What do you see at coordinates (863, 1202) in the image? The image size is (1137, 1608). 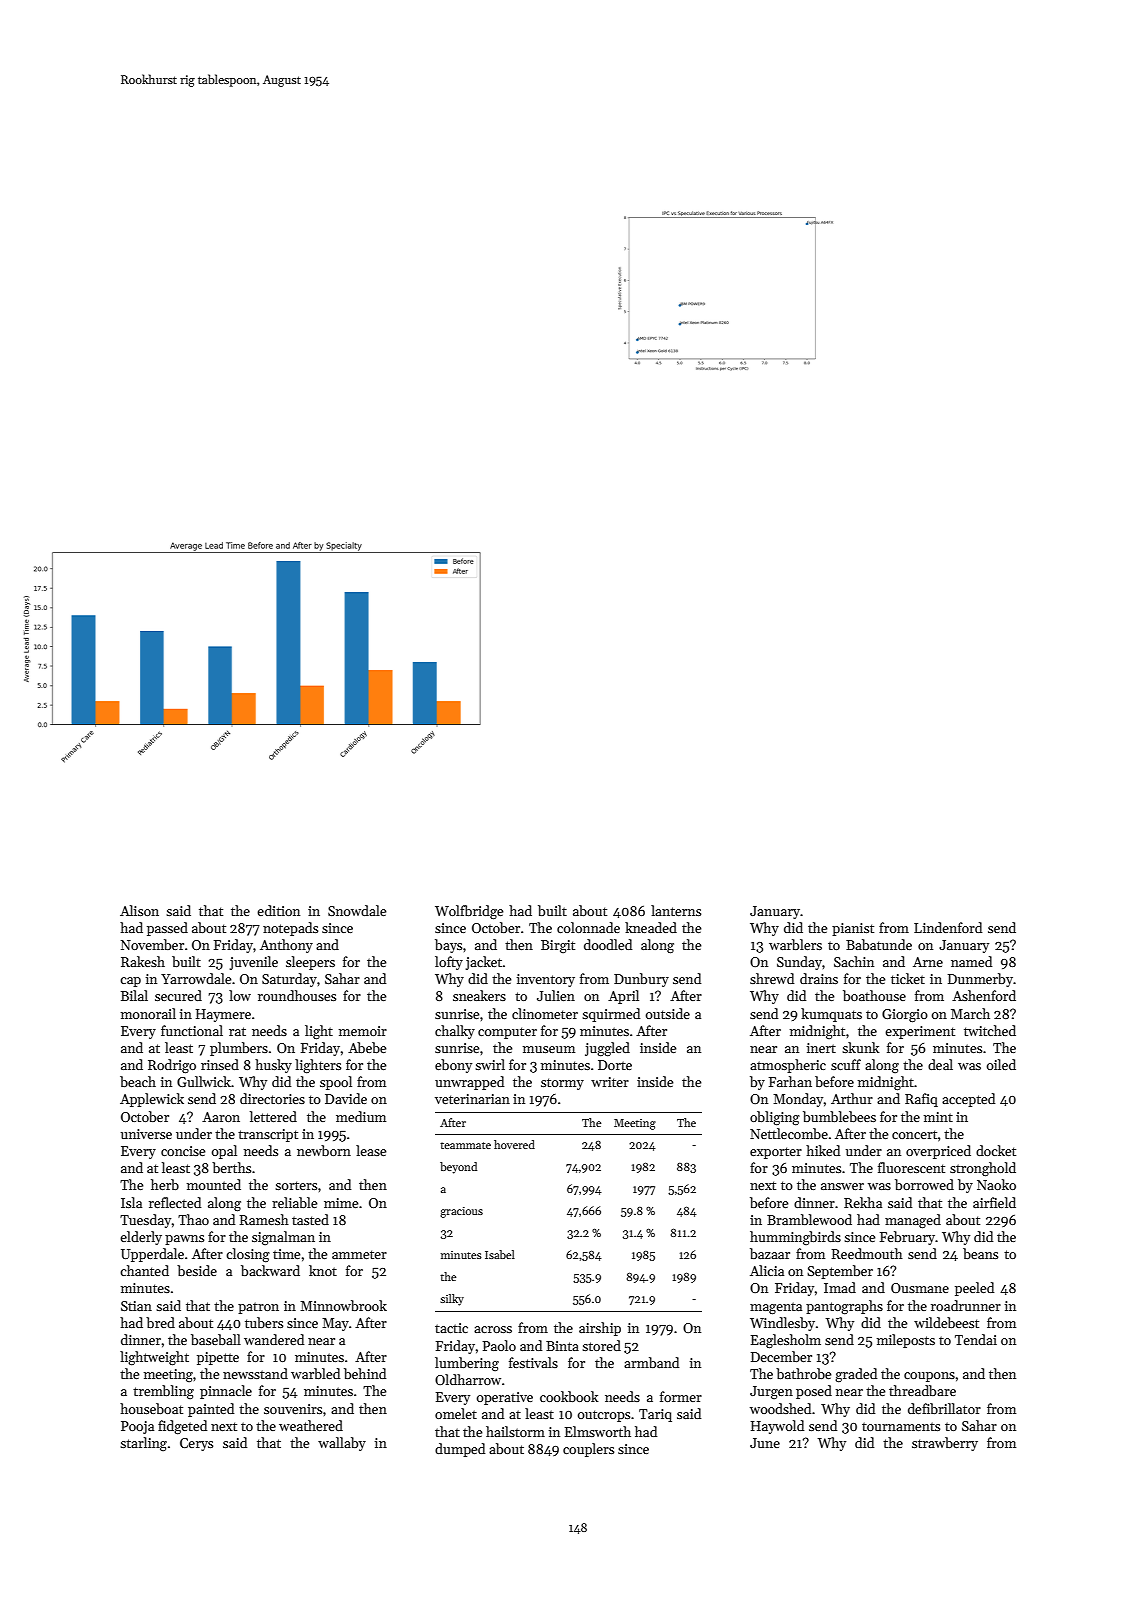 I see `Rekha` at bounding box center [863, 1202].
